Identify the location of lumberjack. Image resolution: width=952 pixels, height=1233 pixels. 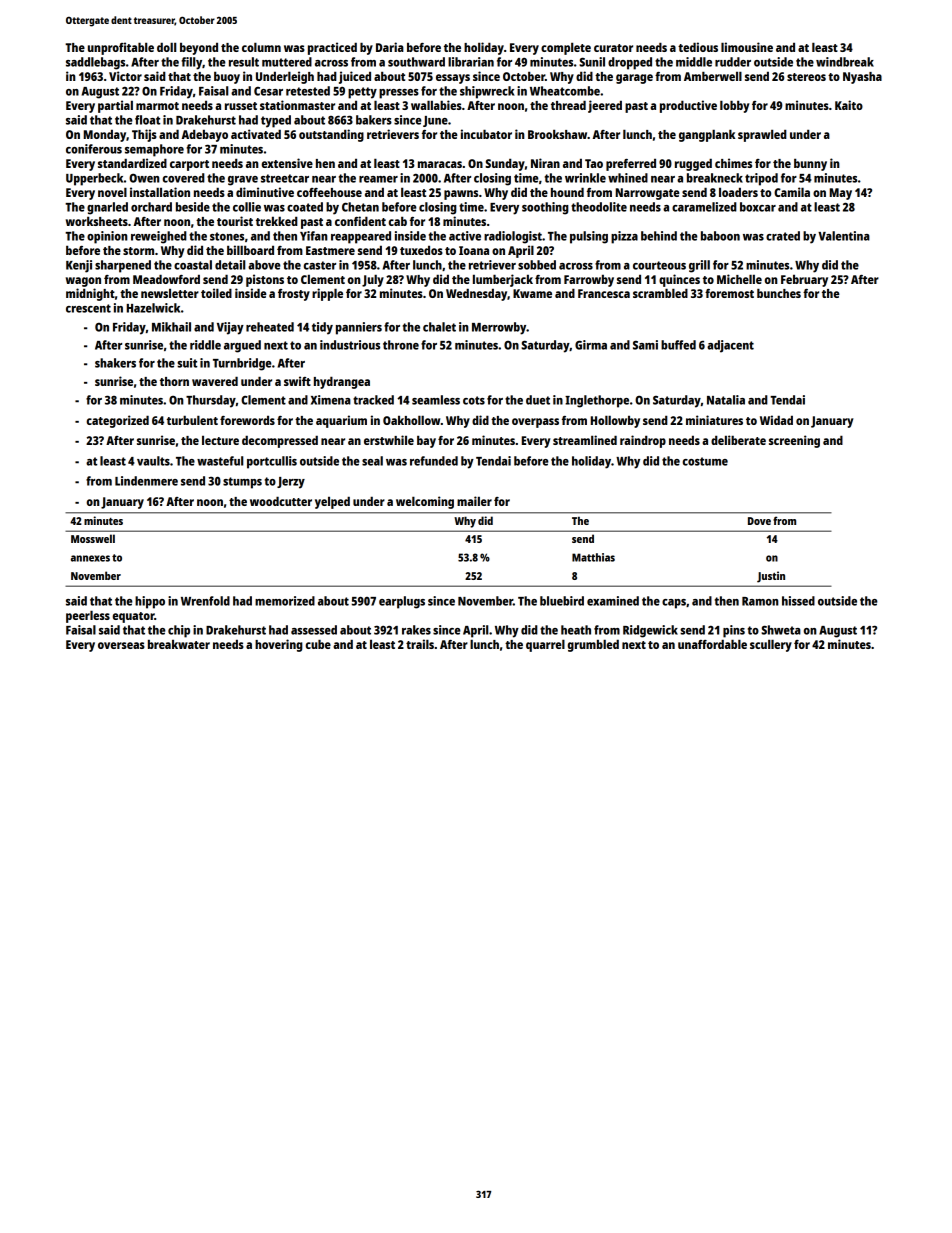
(503, 280).
